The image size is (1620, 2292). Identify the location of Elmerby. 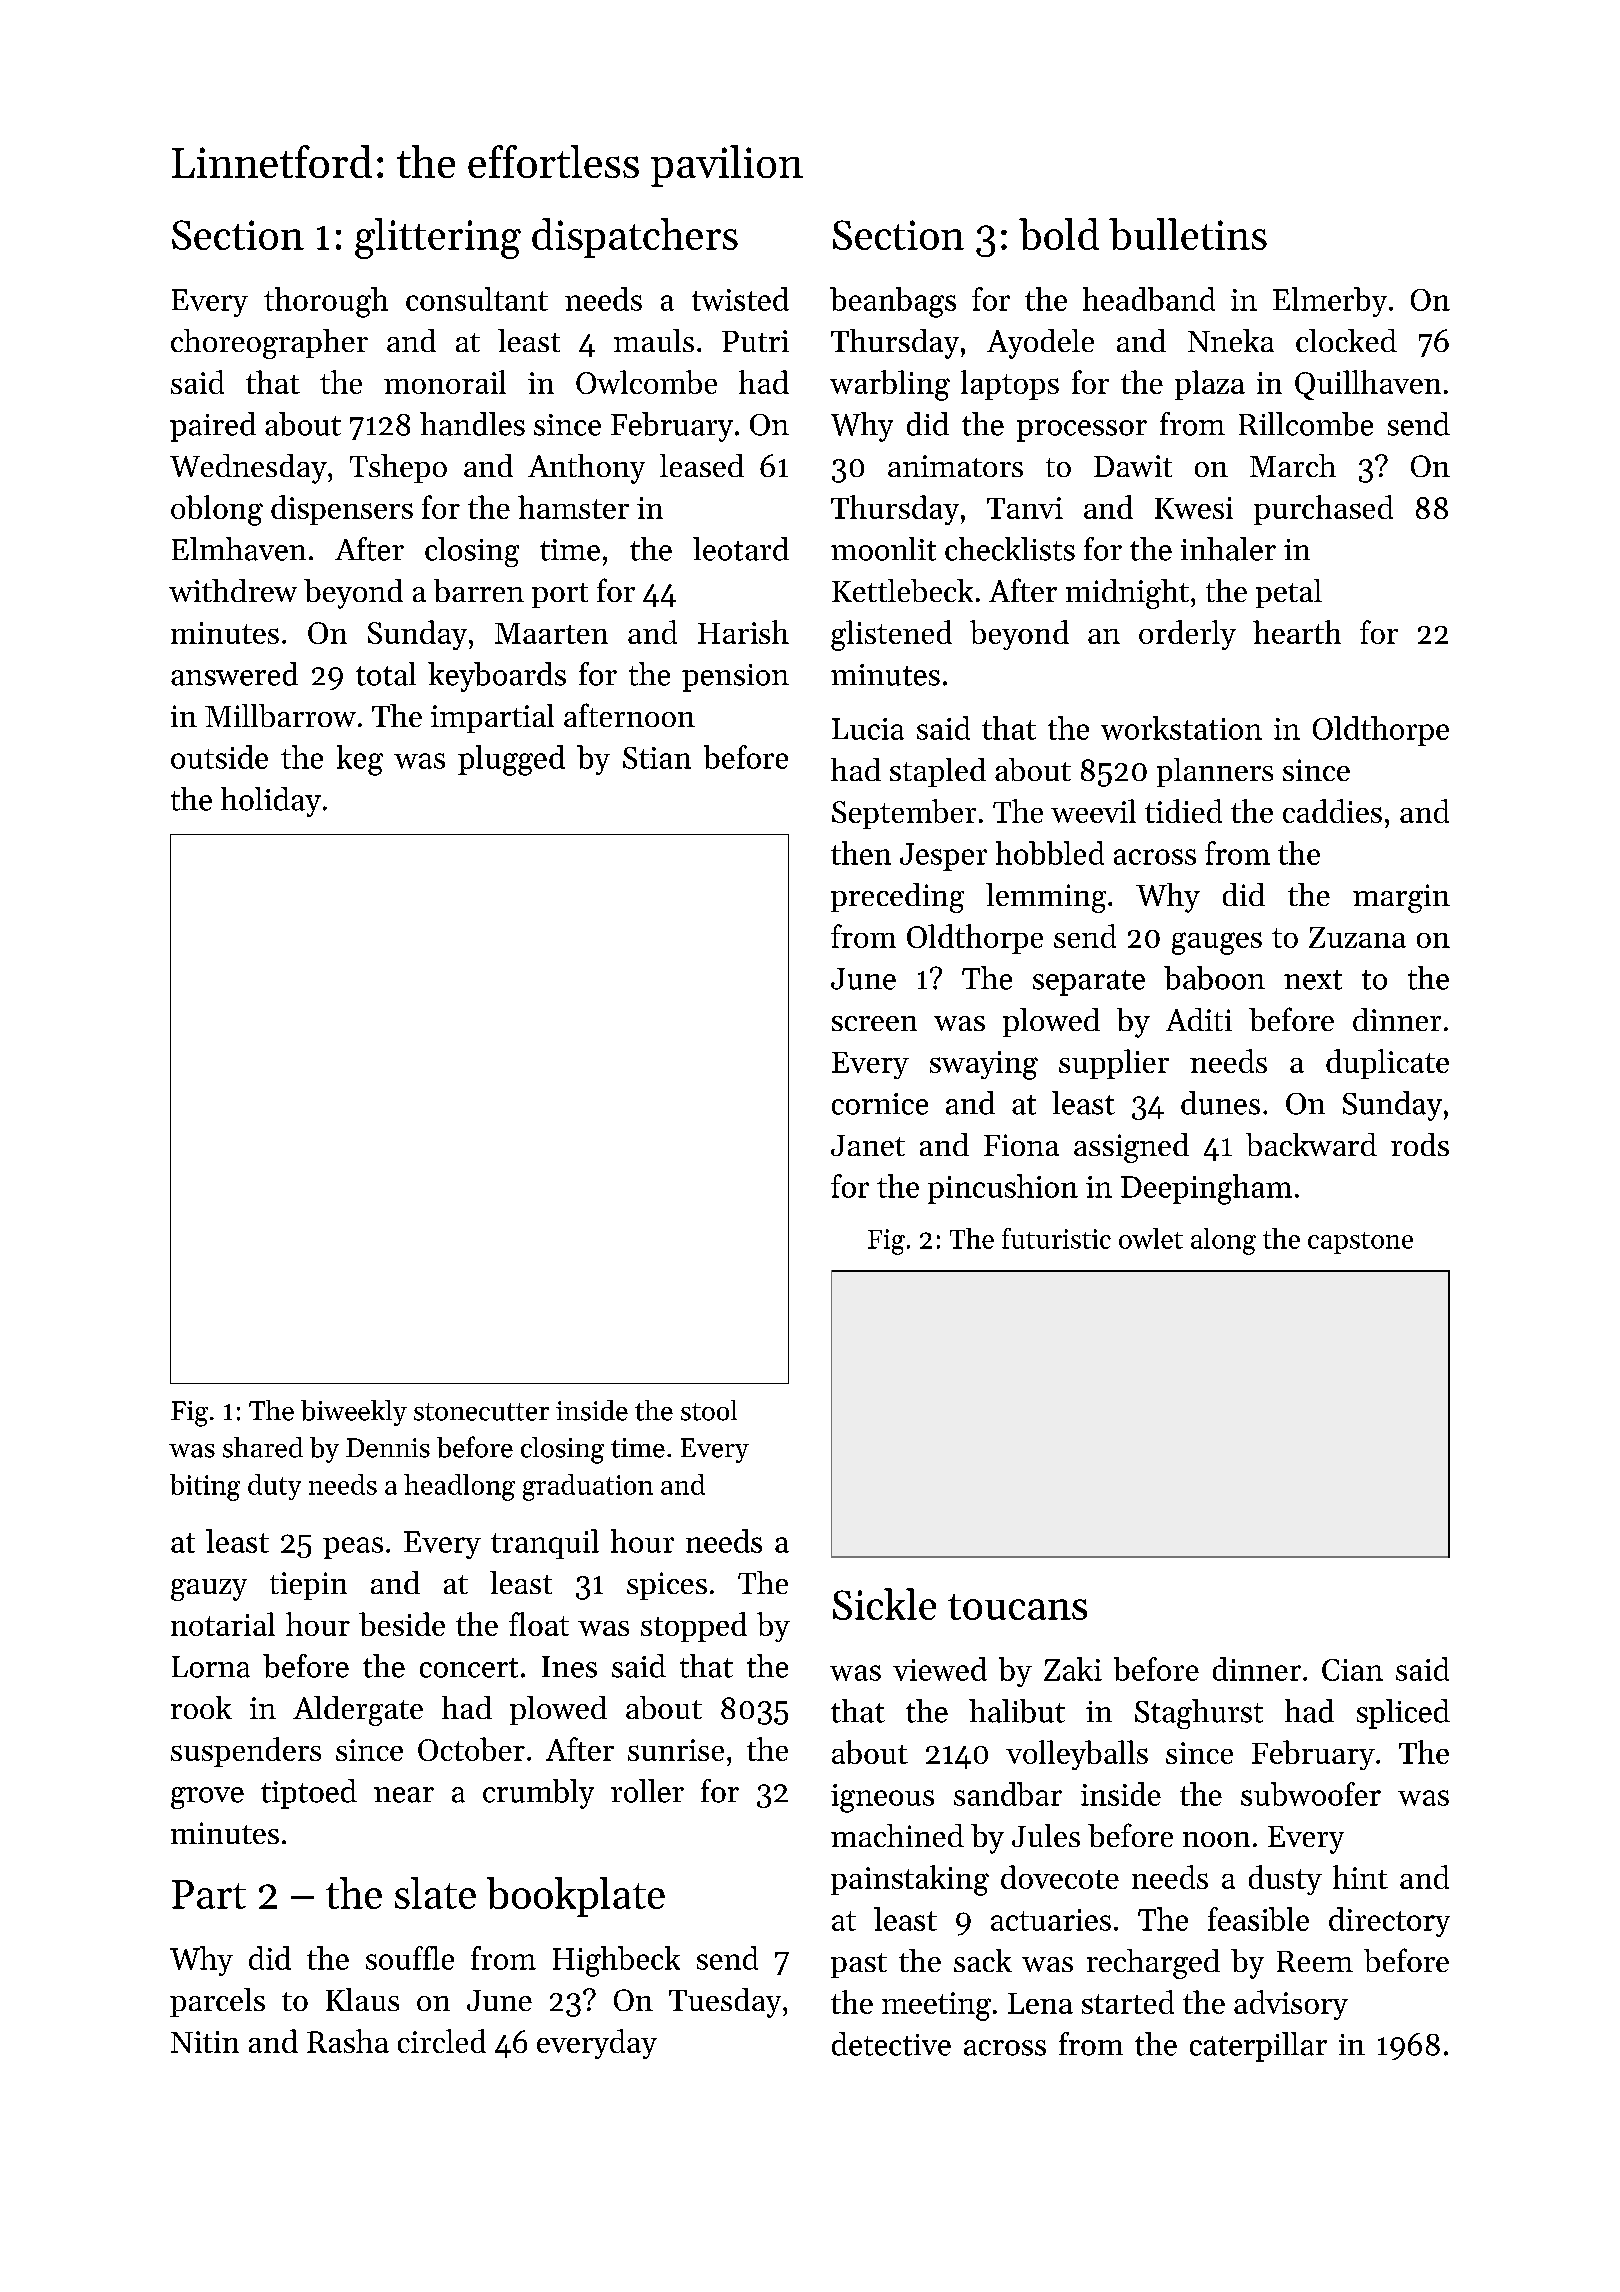
(1330, 302).
